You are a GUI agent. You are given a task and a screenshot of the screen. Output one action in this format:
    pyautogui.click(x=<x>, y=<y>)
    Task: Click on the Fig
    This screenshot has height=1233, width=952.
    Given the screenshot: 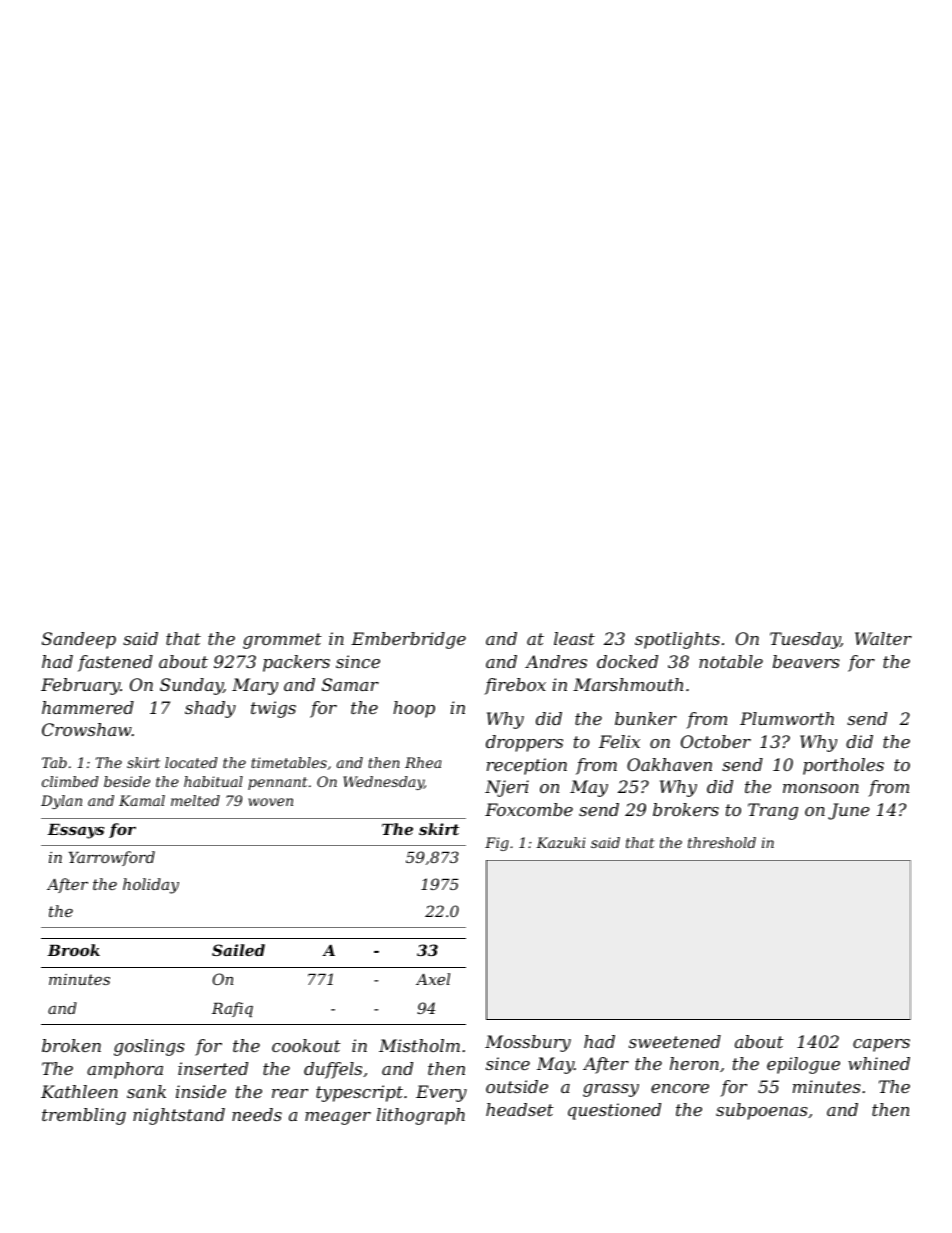 What is the action you would take?
    pyautogui.click(x=497, y=844)
